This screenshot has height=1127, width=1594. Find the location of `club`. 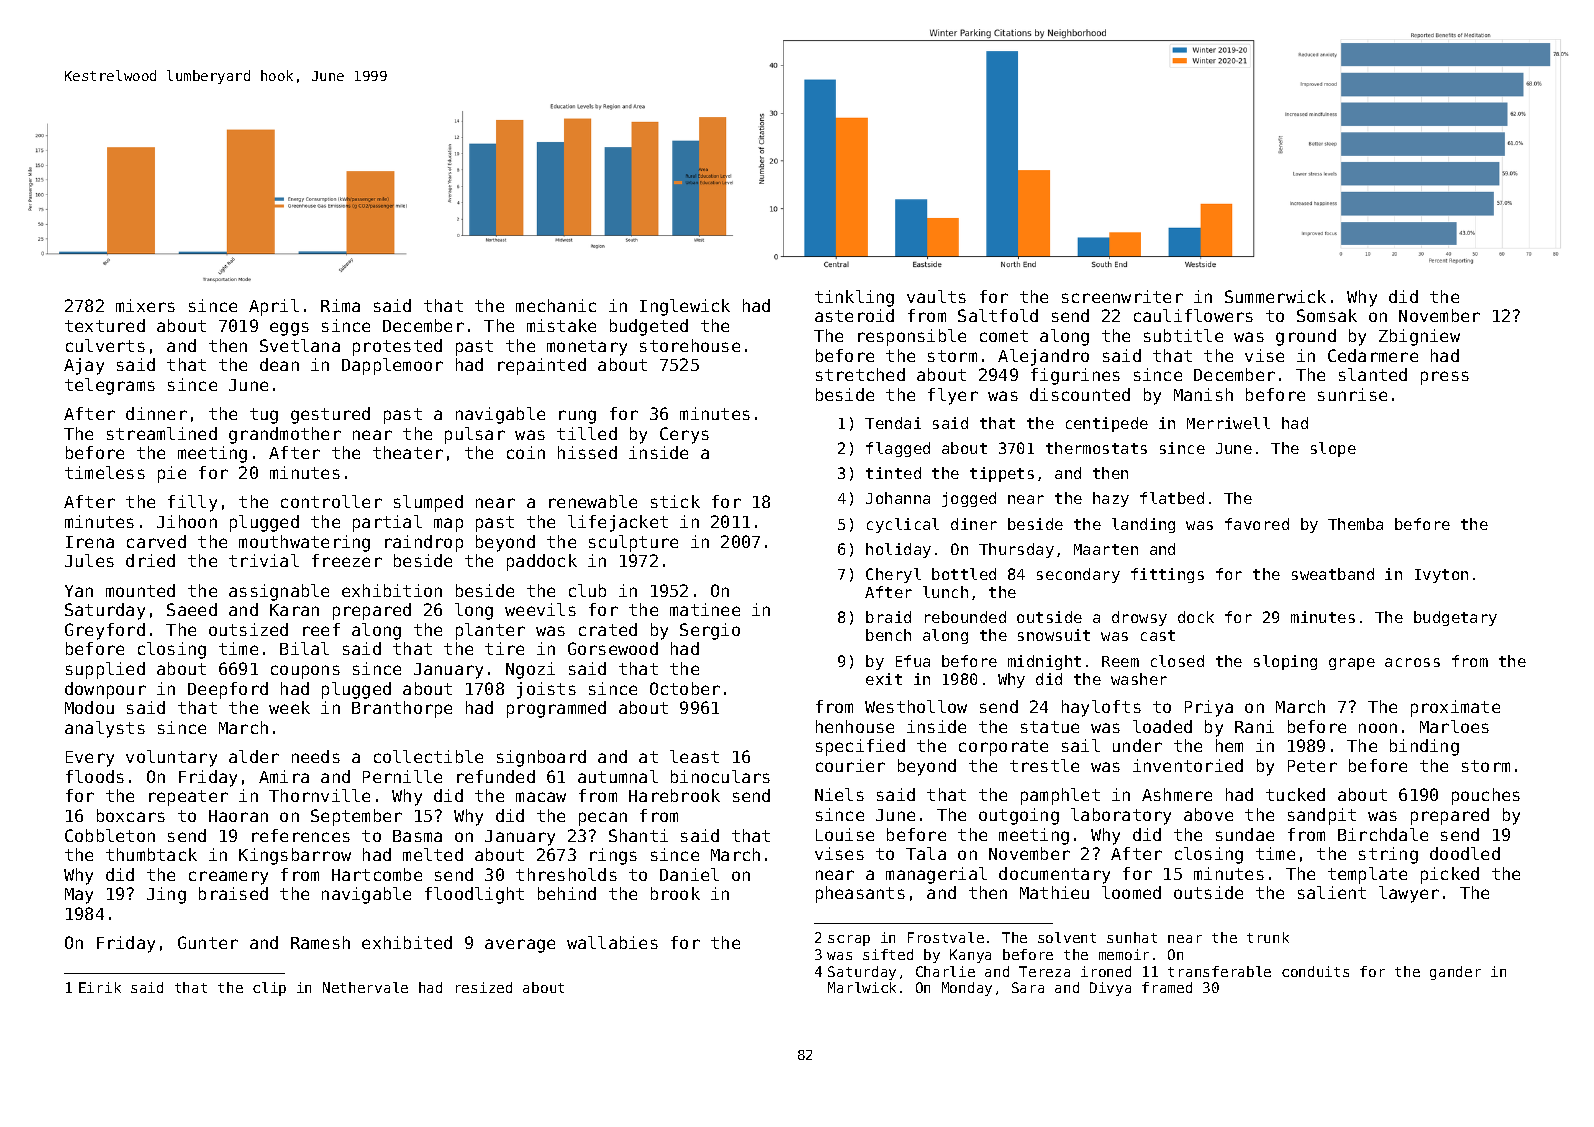

club is located at coordinates (587, 590).
